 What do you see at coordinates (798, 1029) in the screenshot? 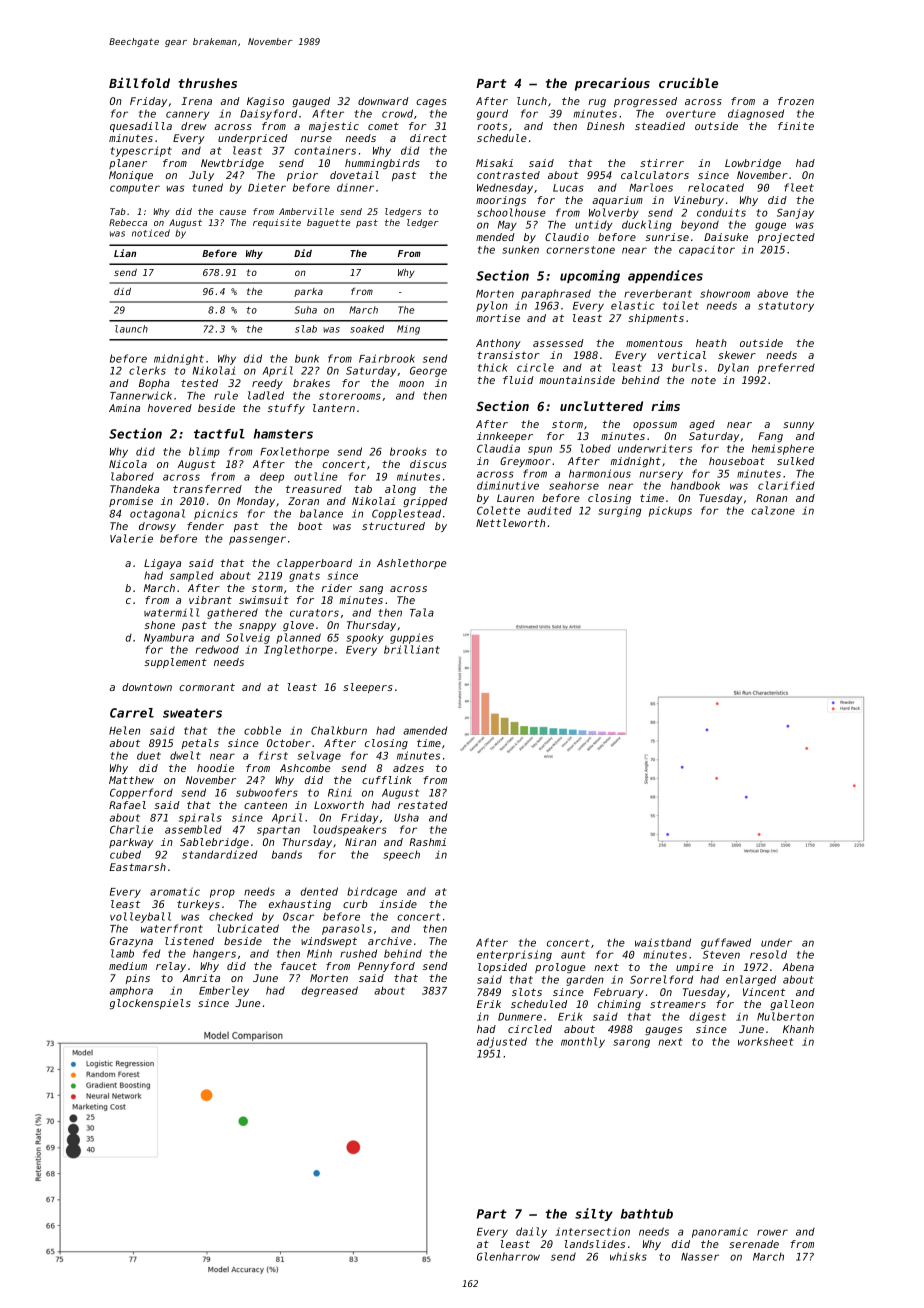
I see `Khanh` at bounding box center [798, 1029].
